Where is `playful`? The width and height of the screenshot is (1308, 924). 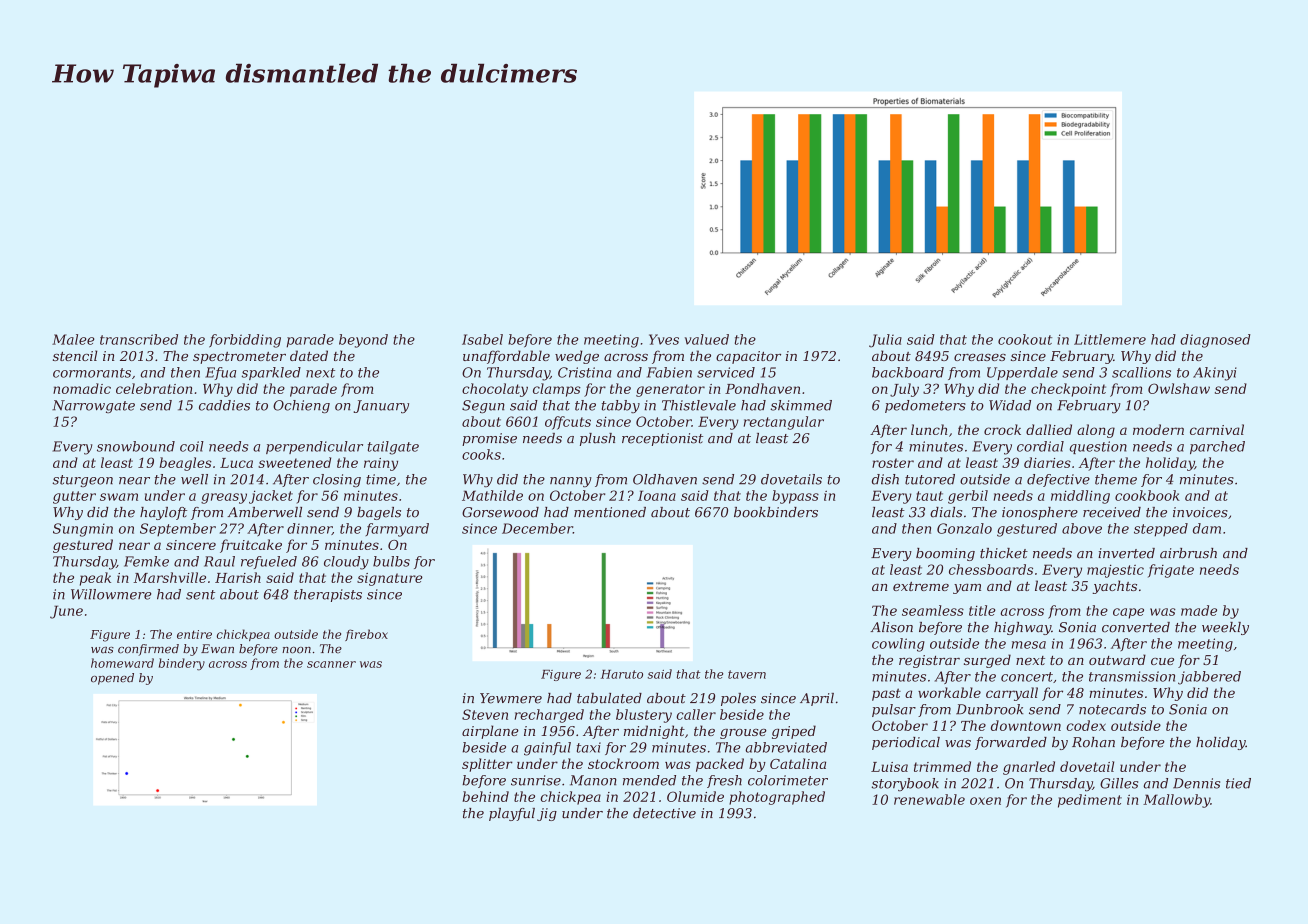 playful is located at coordinates (512, 814).
